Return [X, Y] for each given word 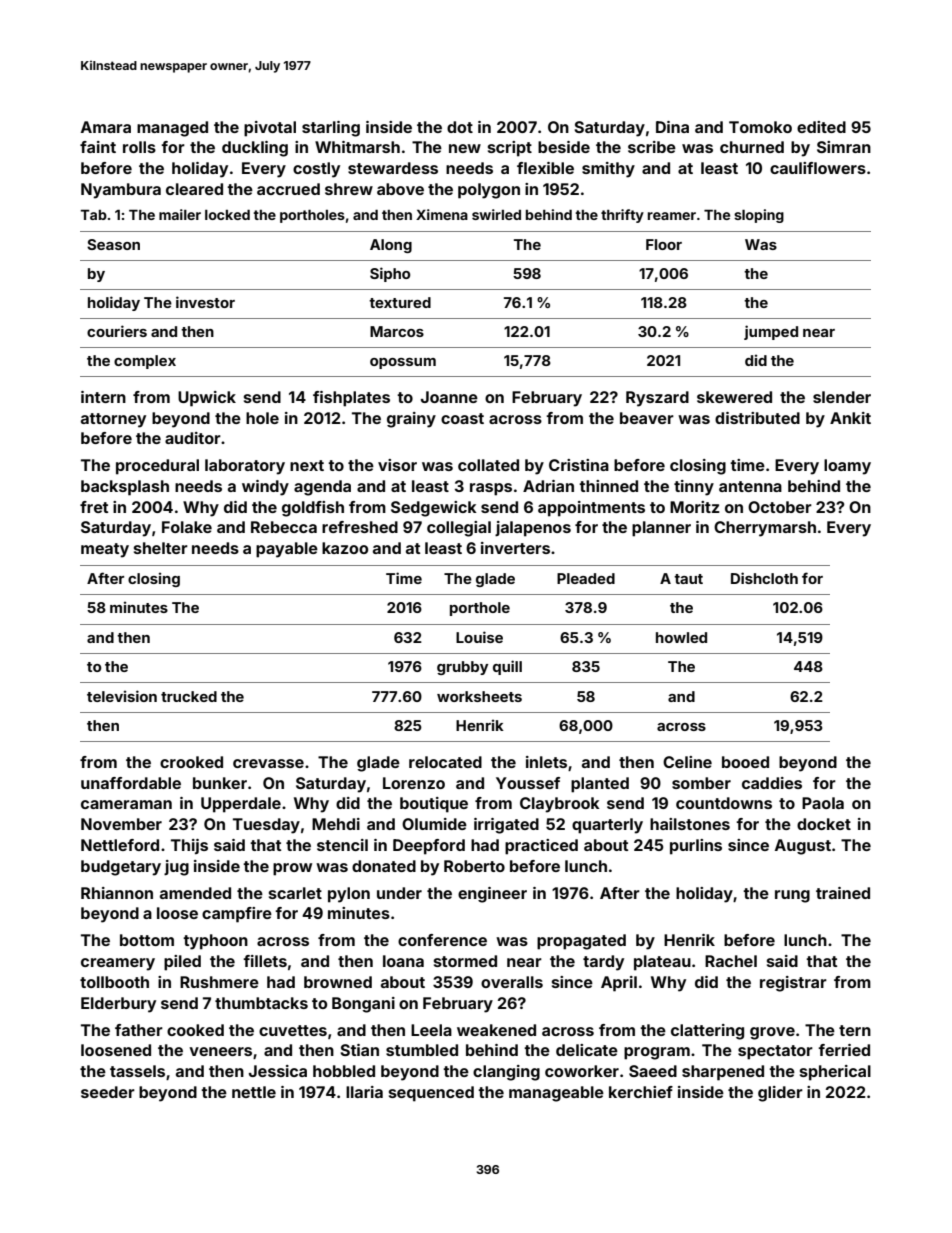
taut [688, 579]
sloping [759, 216]
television [122, 696]
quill [507, 667]
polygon [489, 191]
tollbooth [114, 982]
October [780, 507]
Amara [106, 127]
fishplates [351, 399]
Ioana [403, 961]
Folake [187, 527]
